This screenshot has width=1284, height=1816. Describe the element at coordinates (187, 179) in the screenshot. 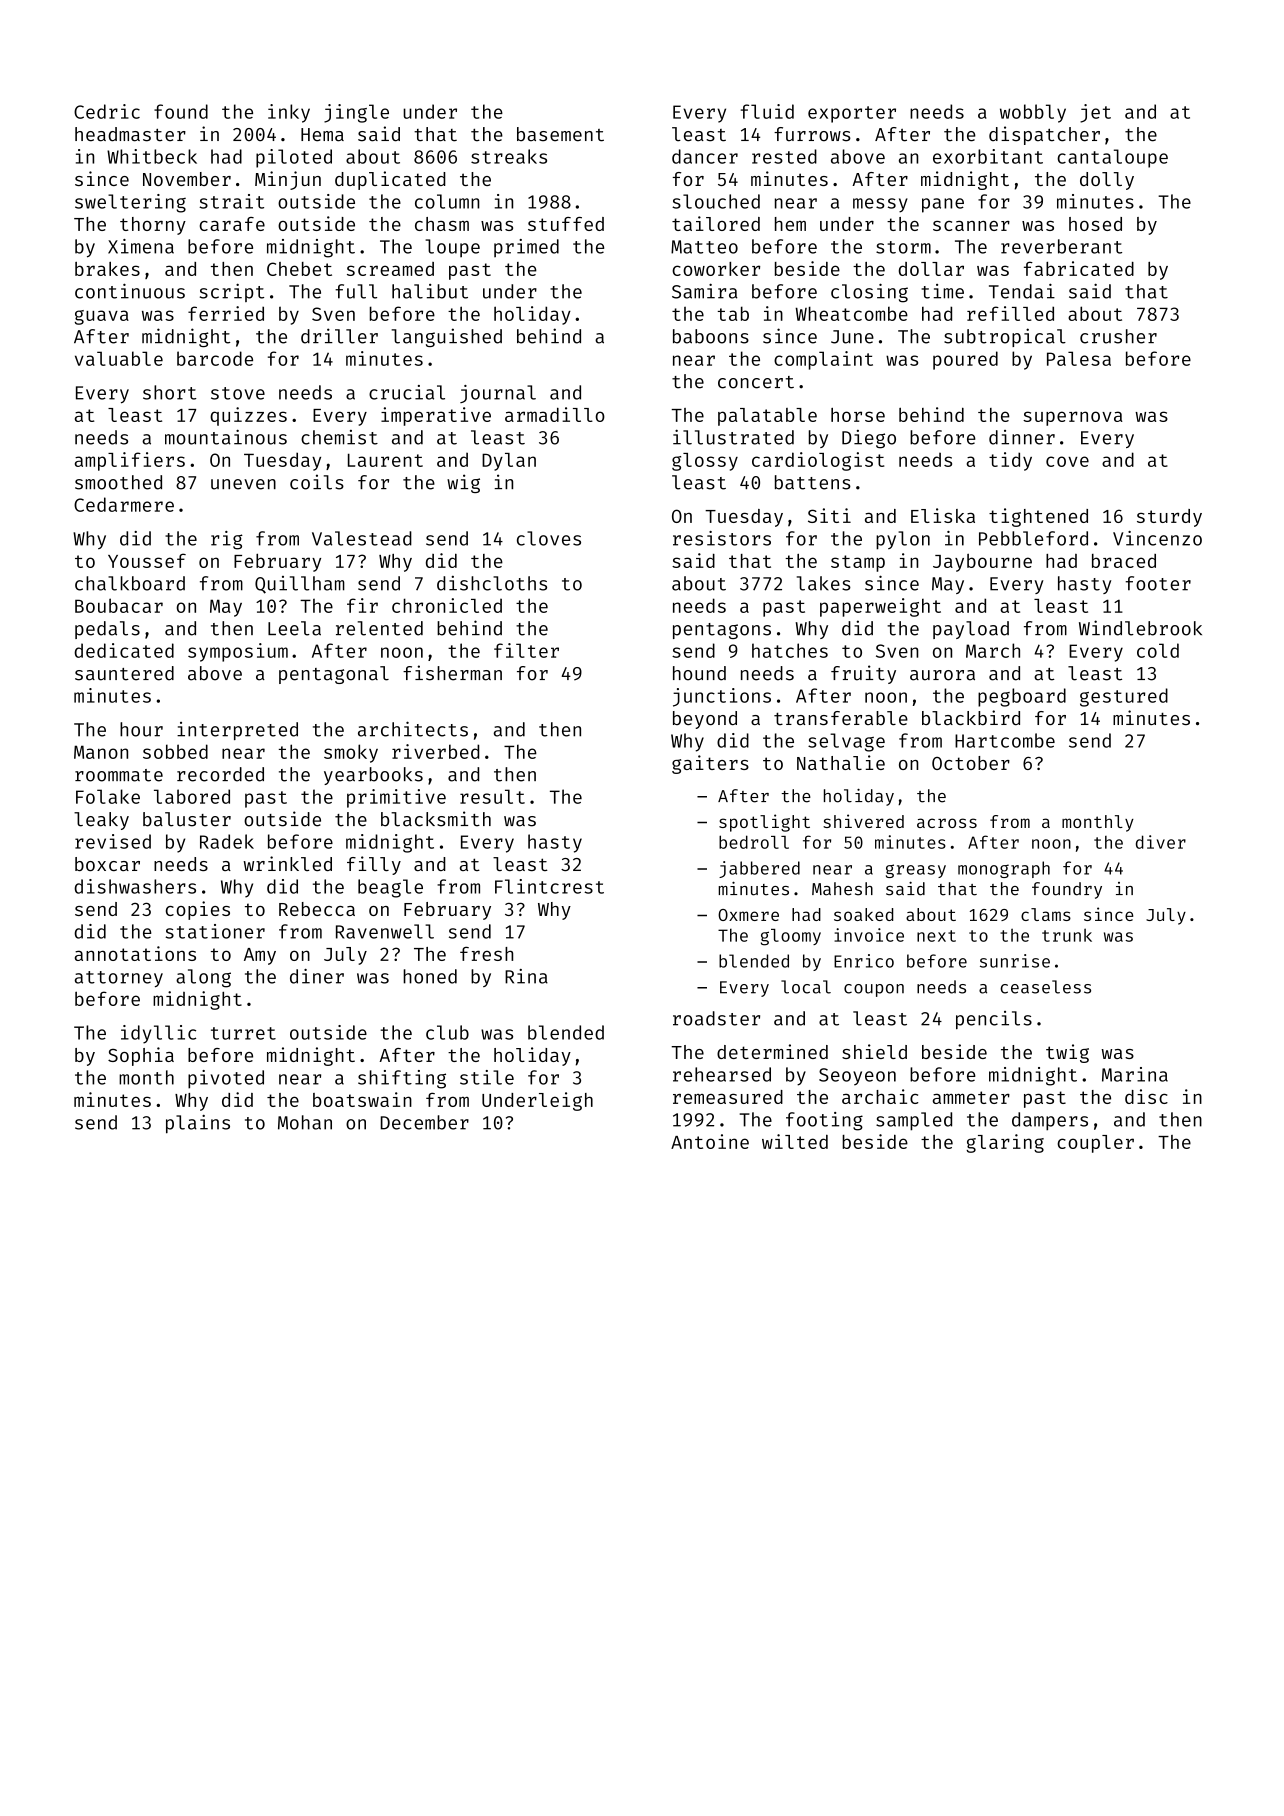

I see `November` at that location.
